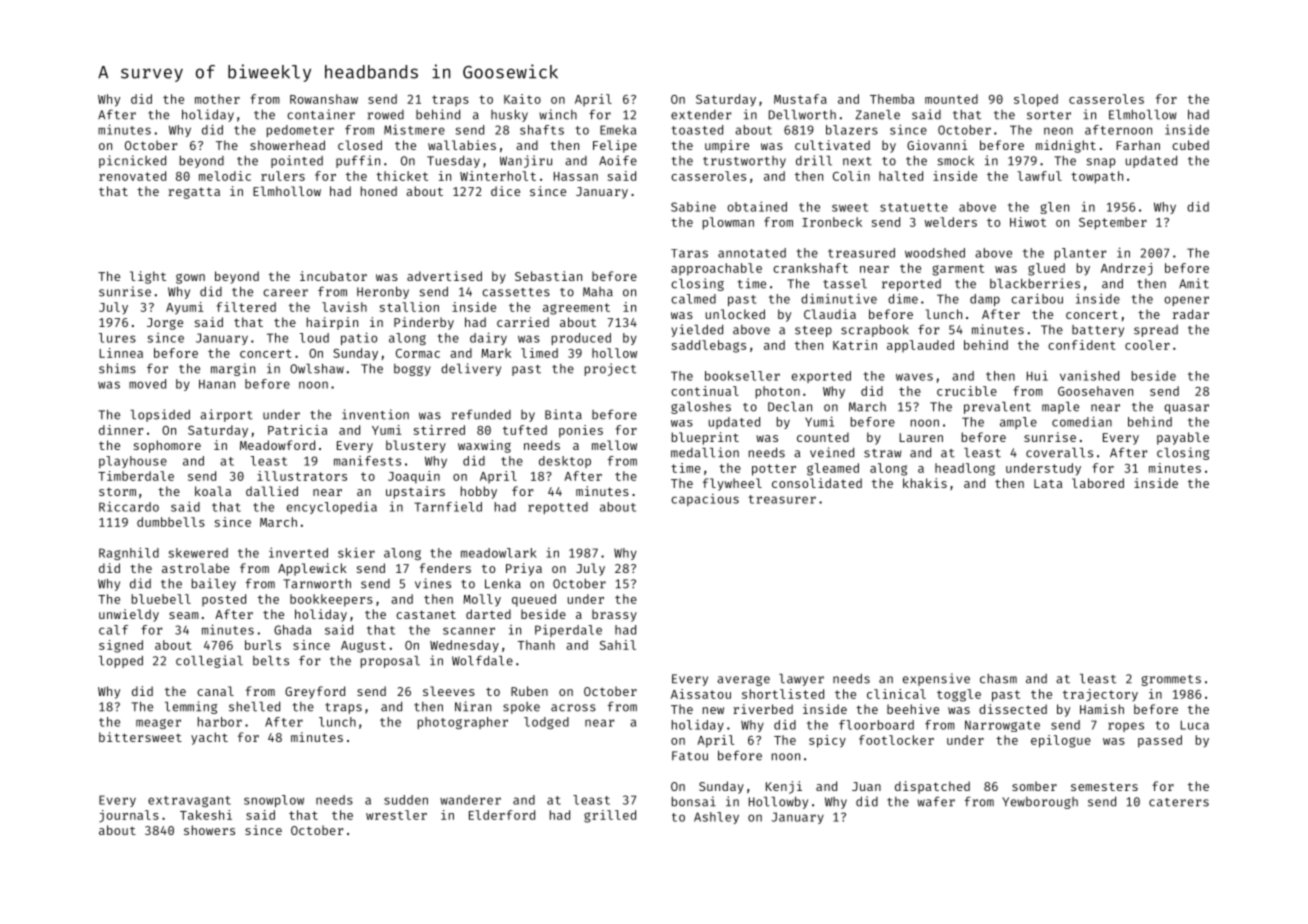 This document has width=1308, height=924. What do you see at coordinates (1194, 725) in the document?
I see `Luca` at bounding box center [1194, 725].
